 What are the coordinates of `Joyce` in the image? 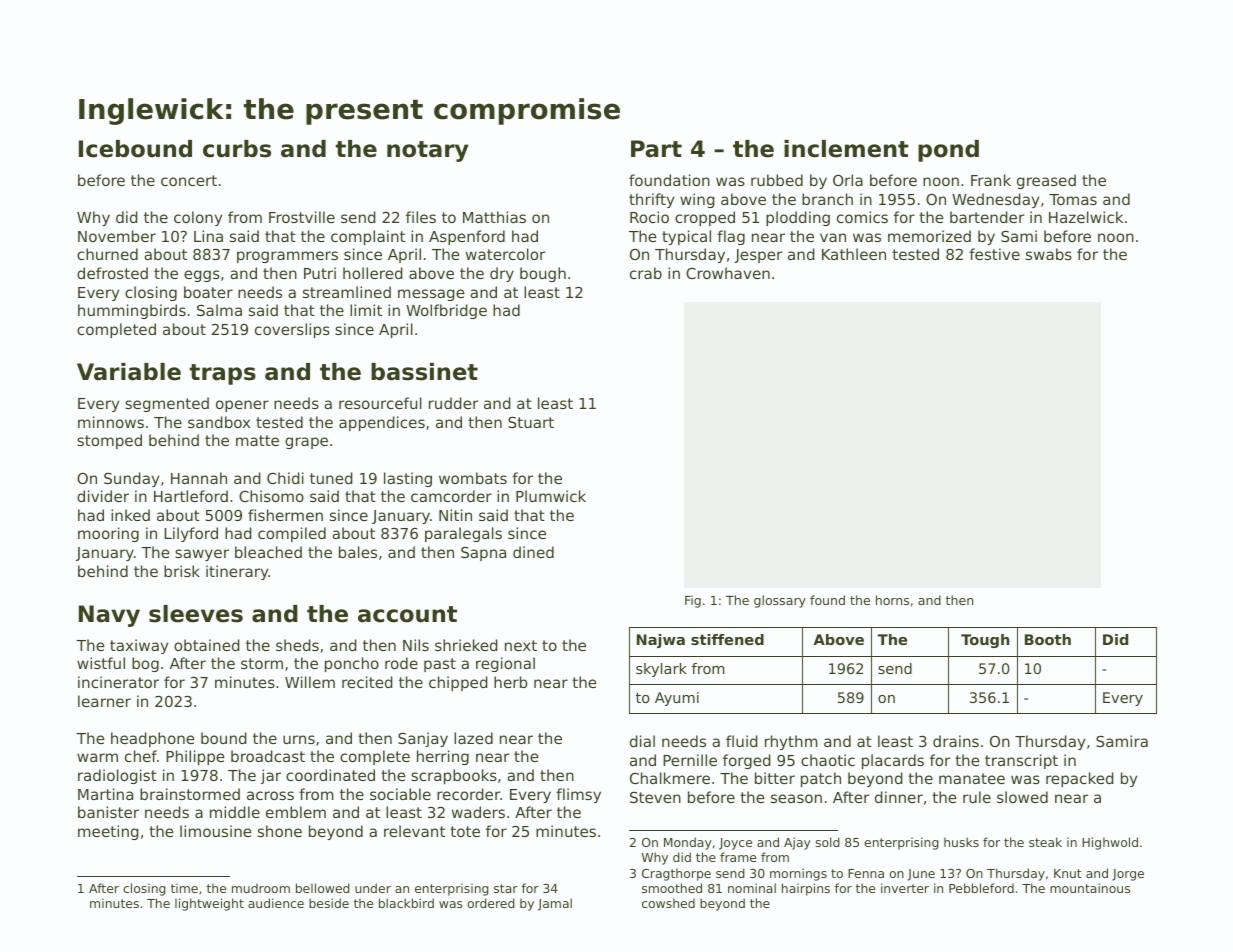 It's located at (735, 844).
